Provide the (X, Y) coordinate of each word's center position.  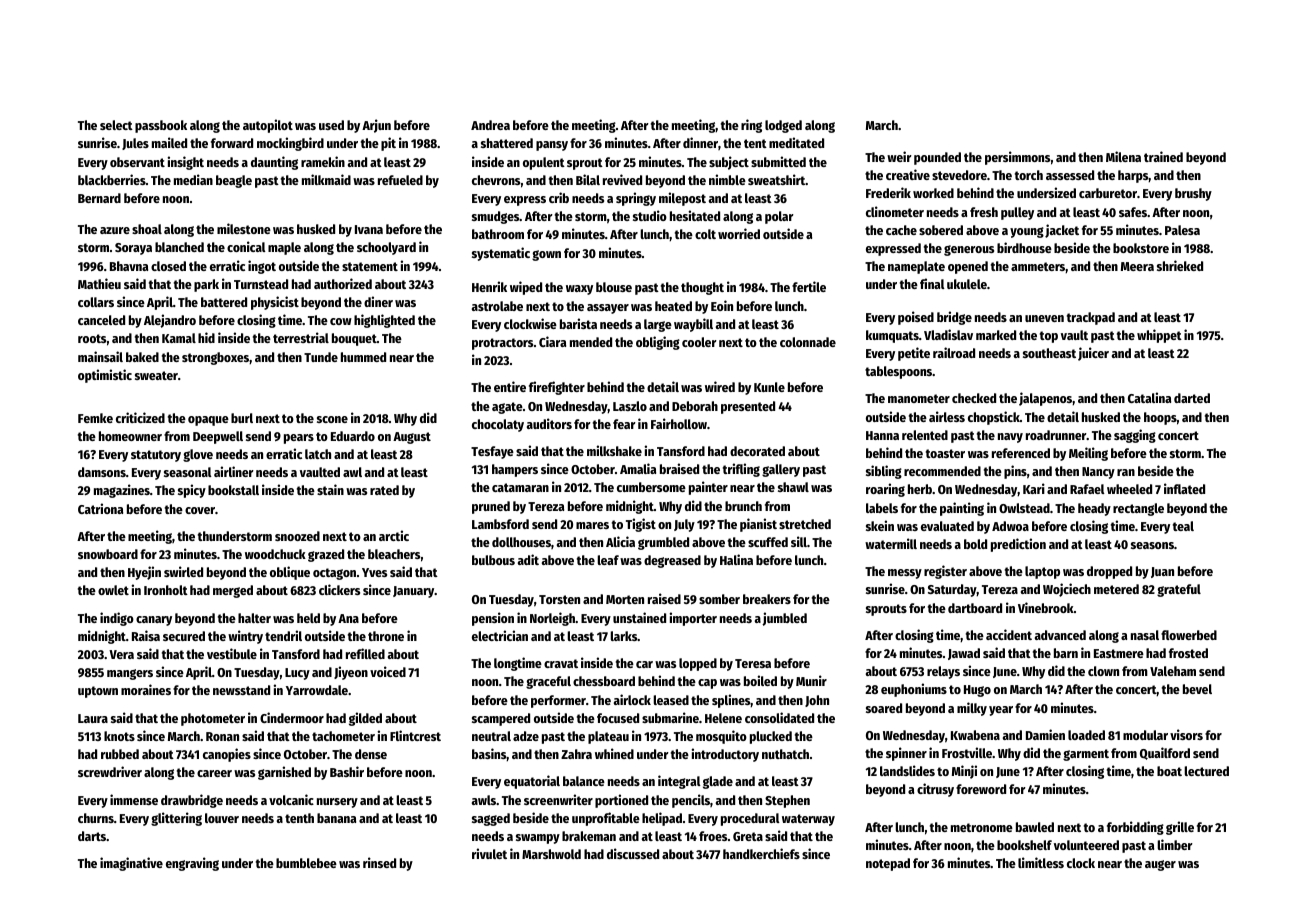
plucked (771, 737)
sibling (884, 472)
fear (624, 424)
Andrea (490, 125)
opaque (208, 421)
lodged (783, 126)
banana (336, 818)
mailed (169, 142)
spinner (906, 754)
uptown (98, 692)
